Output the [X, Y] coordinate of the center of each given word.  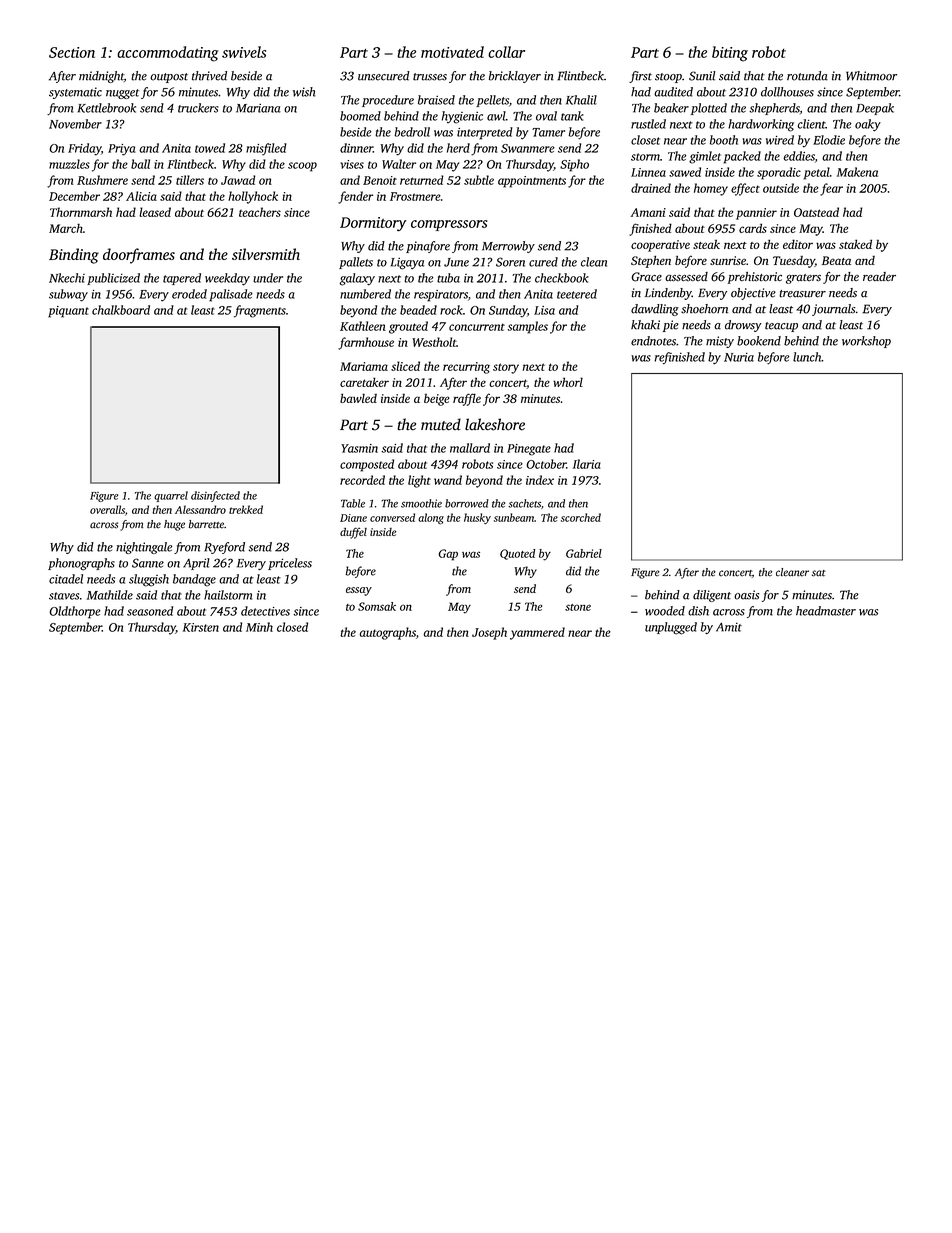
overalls [107, 509]
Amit [729, 627]
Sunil [702, 76]
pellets [492, 101]
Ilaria [587, 464]
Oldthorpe [75, 612]
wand [448, 480]
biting [730, 54]
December [74, 196]
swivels [244, 52]
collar [506, 52]
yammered [537, 633]
